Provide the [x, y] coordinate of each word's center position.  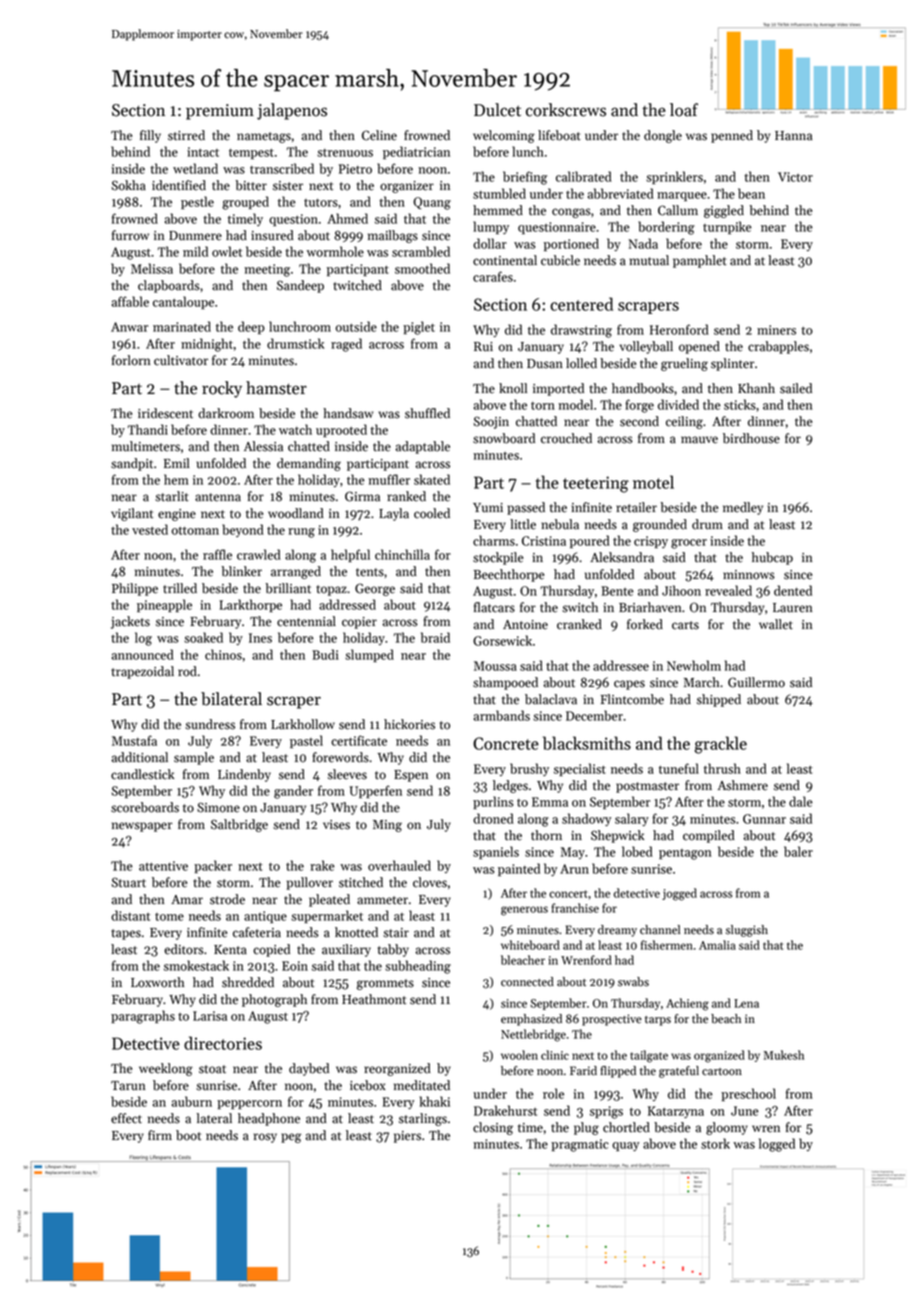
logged [777, 1145]
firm [160, 1135]
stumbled [499, 193]
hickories [409, 724]
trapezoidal [142, 672]
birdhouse [751, 438]
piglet [419, 328]
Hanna [793, 136]
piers [407, 1137]
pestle [197, 202]
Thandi [148, 429]
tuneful [679, 768]
